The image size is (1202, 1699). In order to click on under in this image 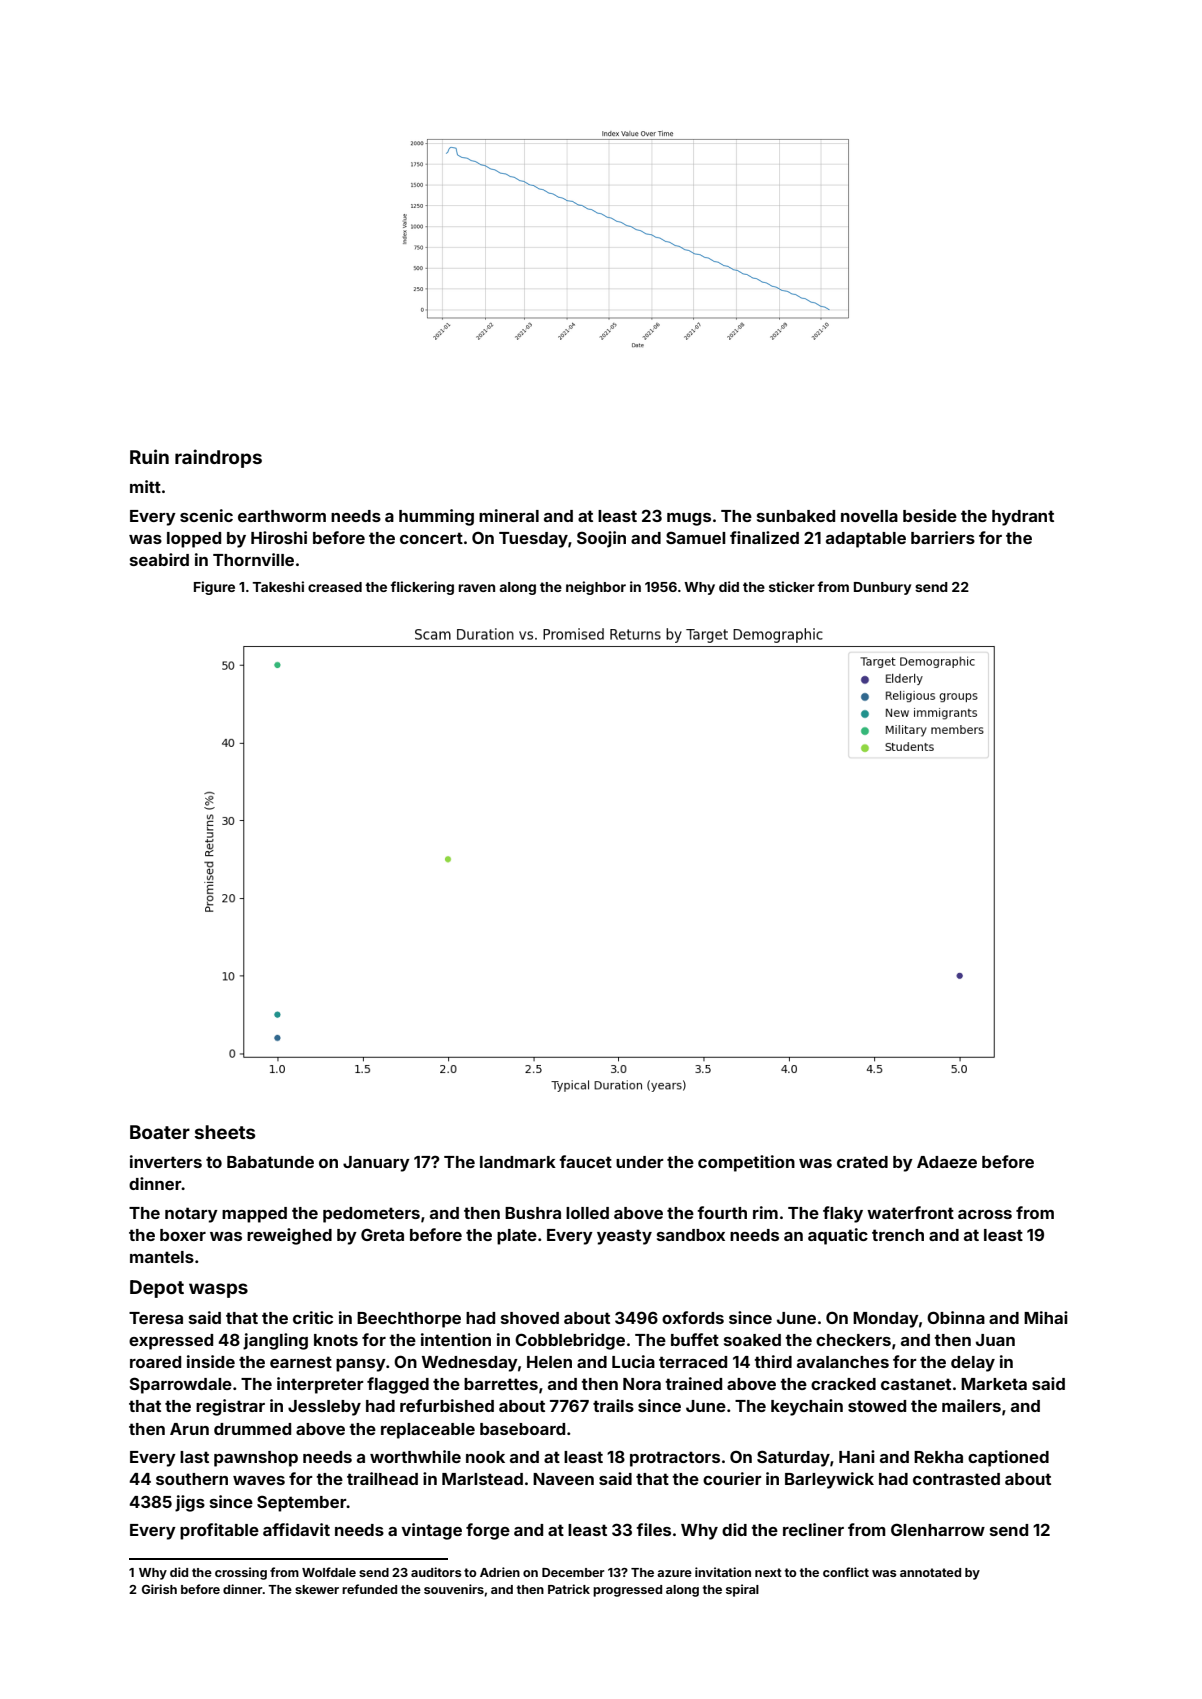, I will do `click(640, 1162)`.
